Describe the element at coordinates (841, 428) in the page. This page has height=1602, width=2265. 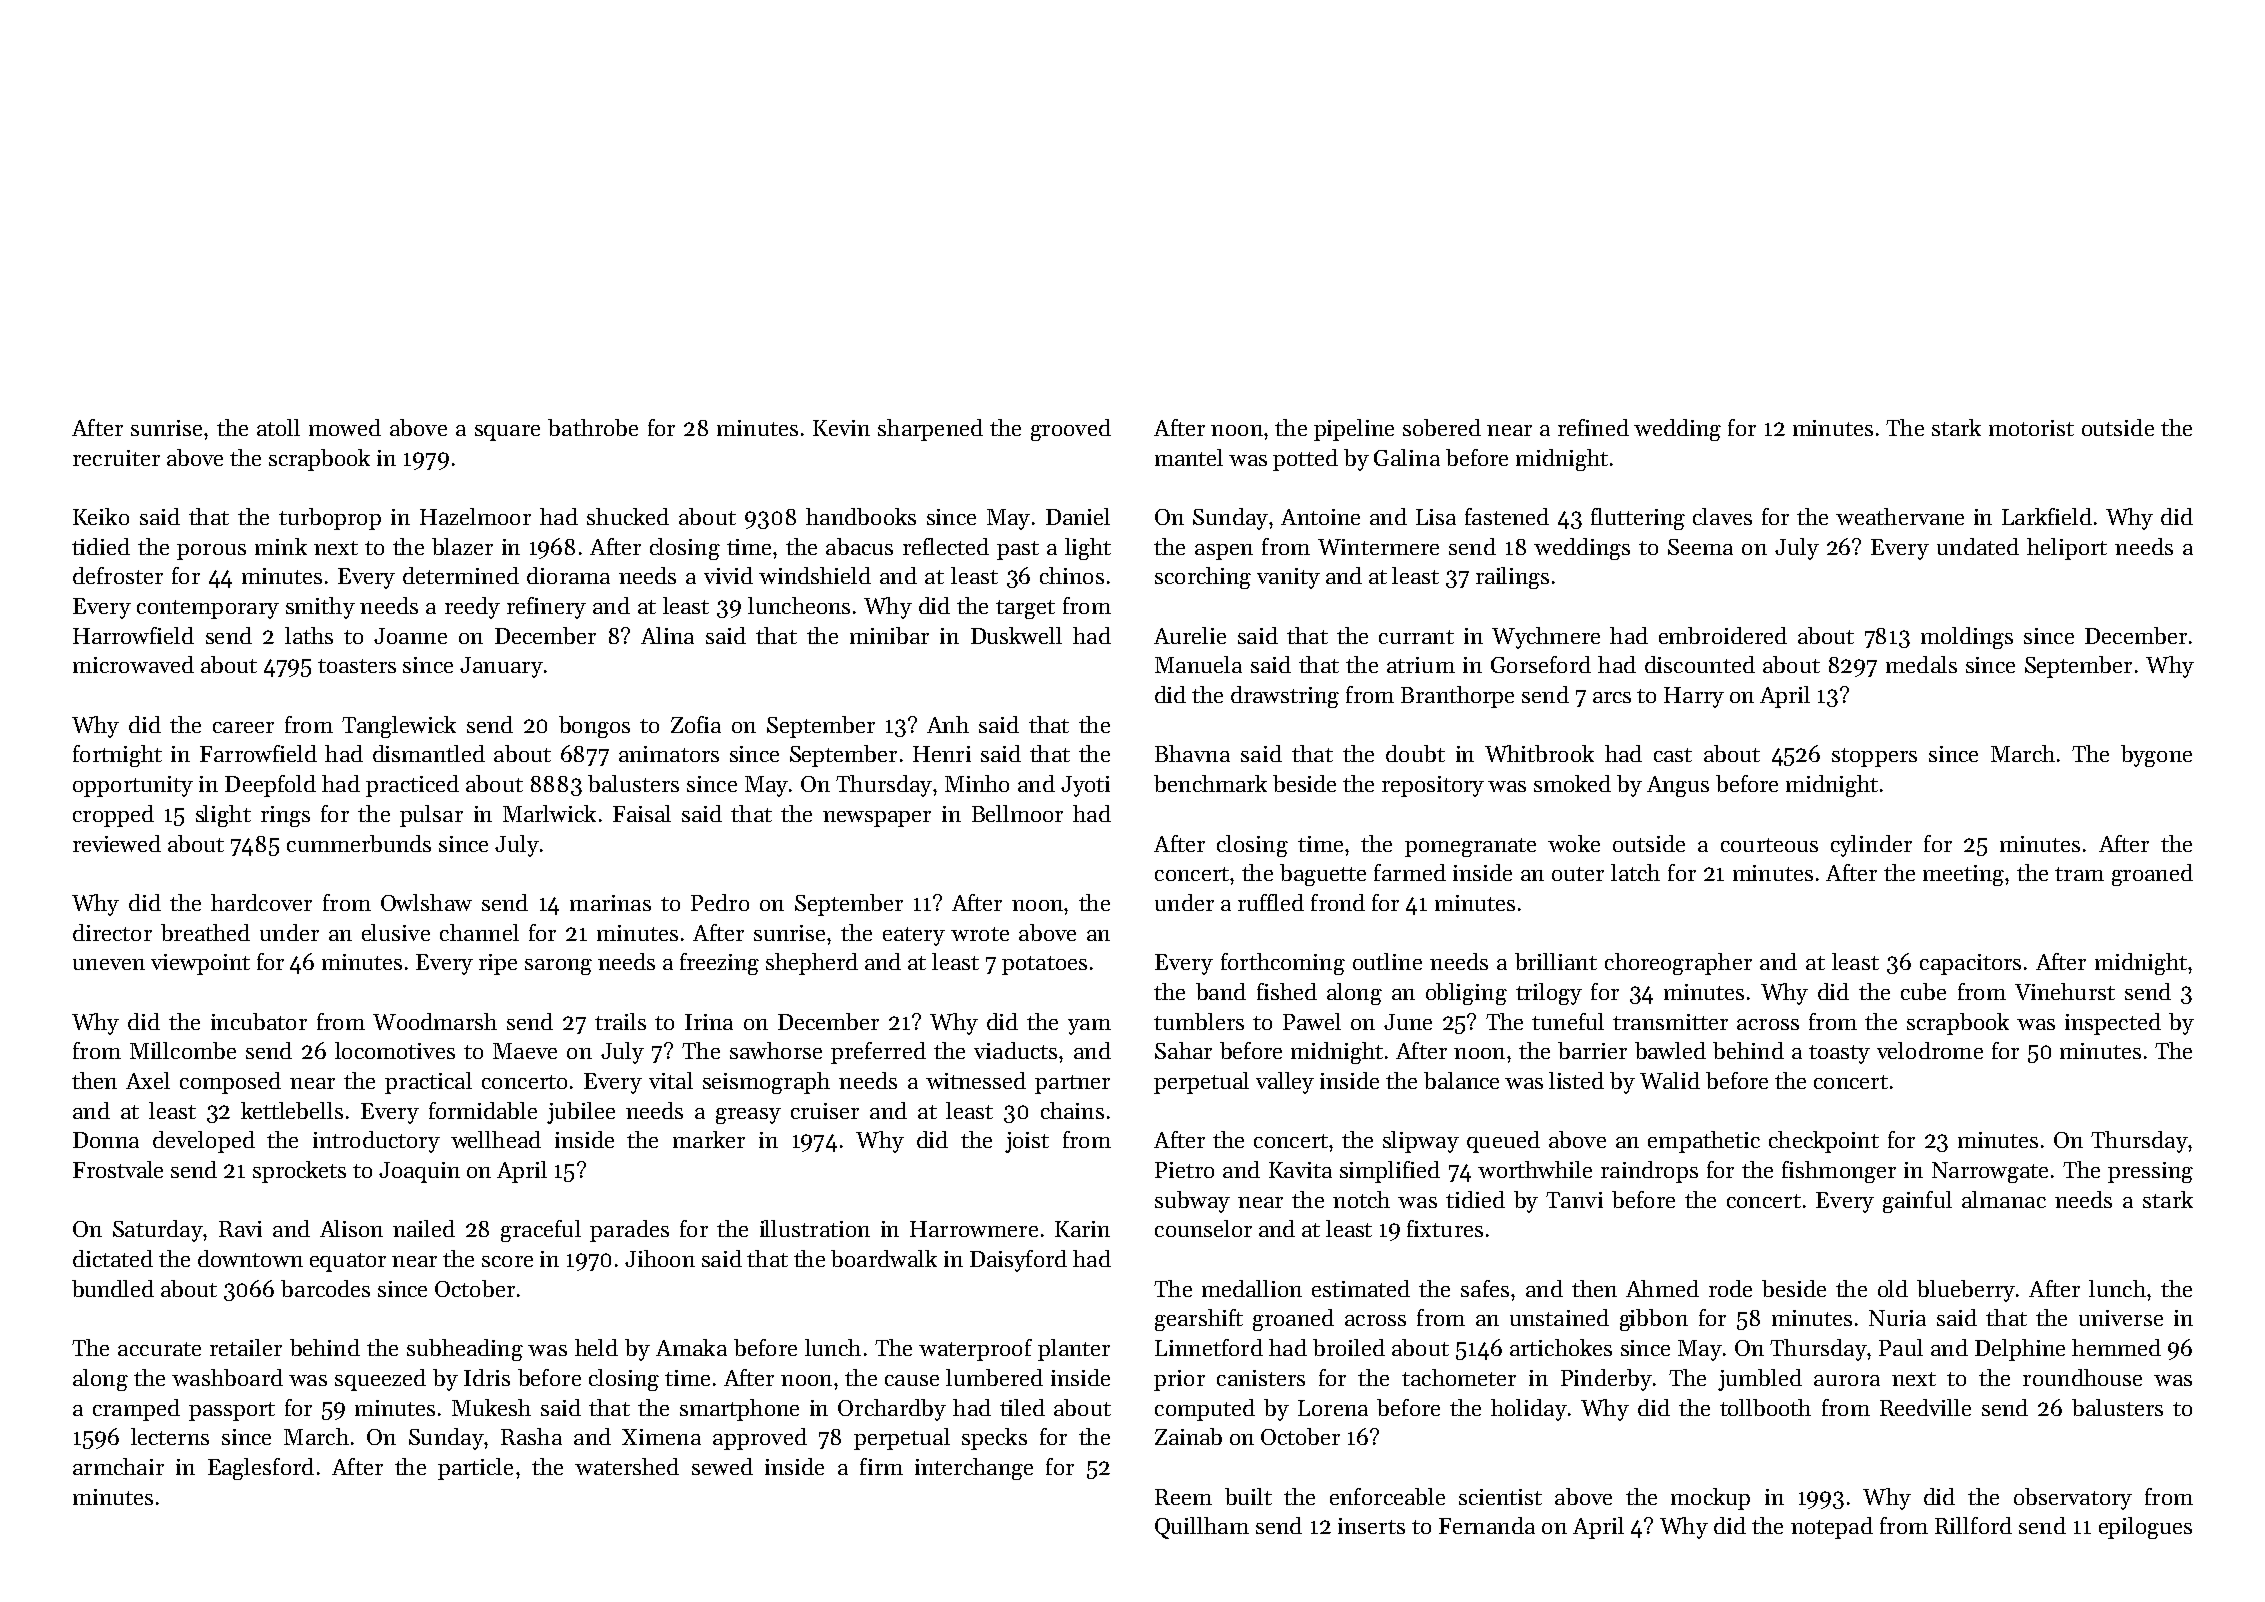
I see `Kevin` at that location.
